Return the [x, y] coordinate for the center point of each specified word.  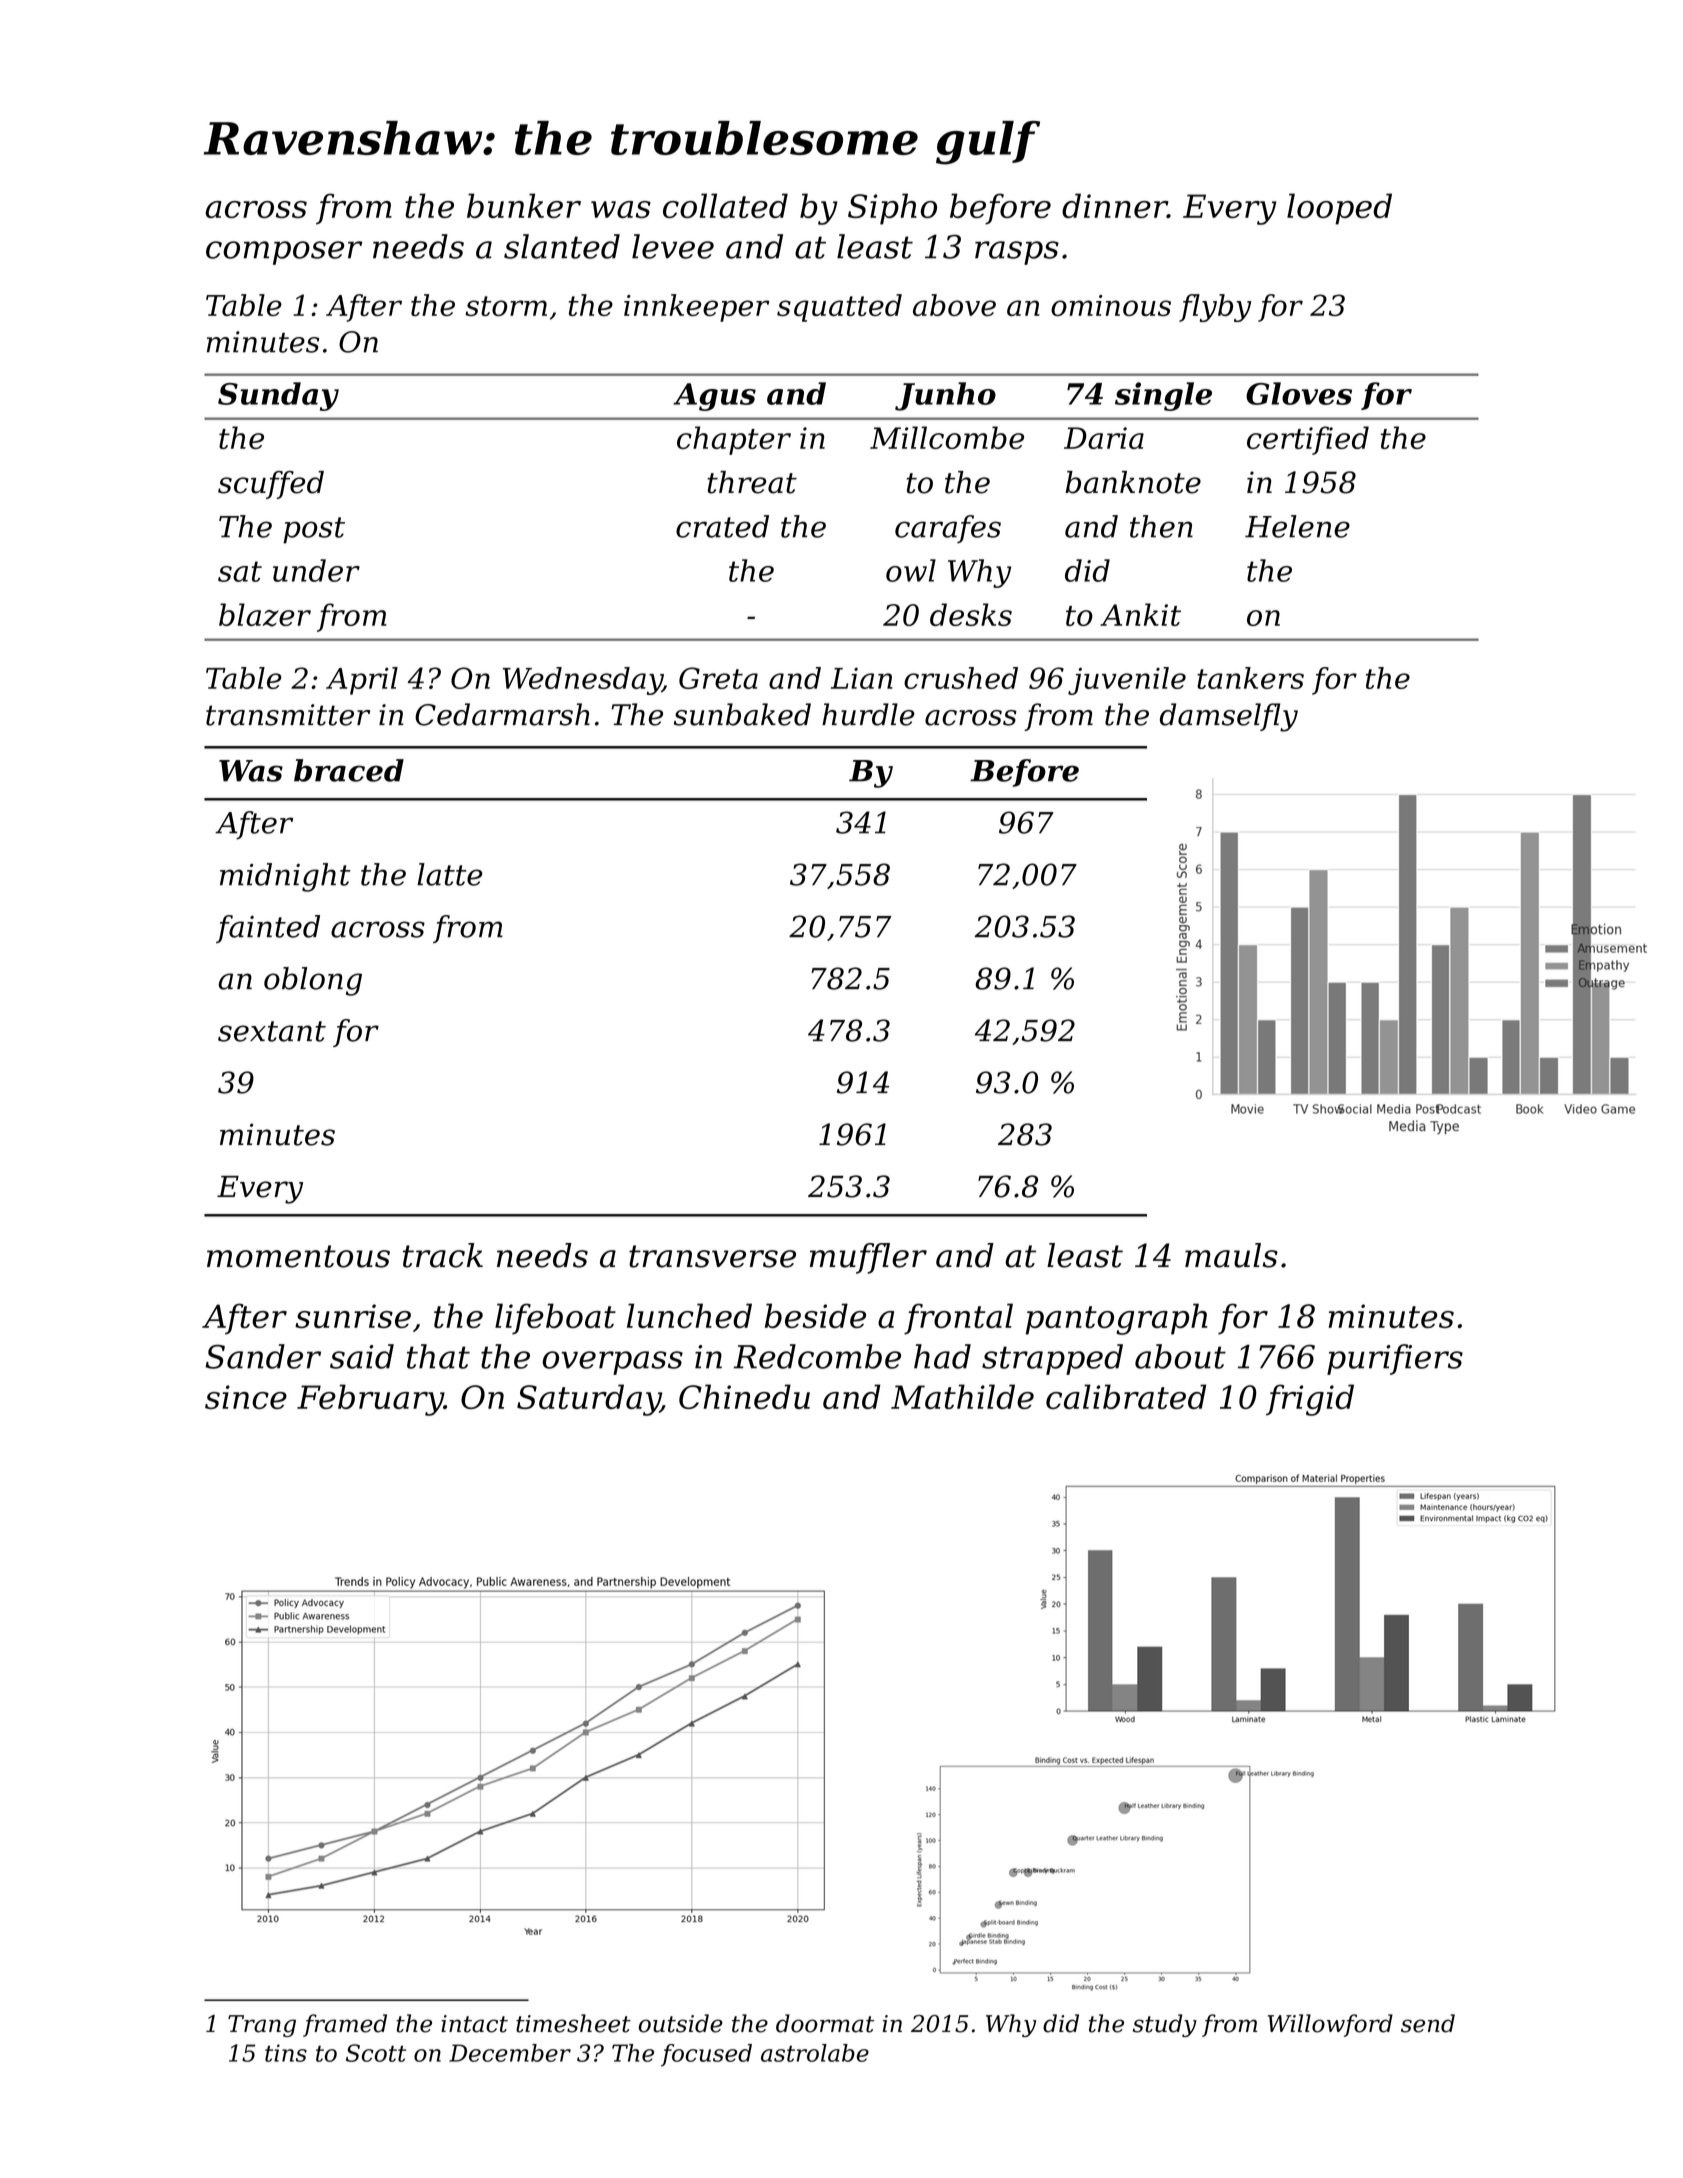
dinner [1114, 205]
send [1428, 2023]
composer [284, 253]
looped [1339, 209]
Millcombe [947, 437]
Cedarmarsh [502, 714]
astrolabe [815, 2053]
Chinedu [744, 1396]
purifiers [1395, 1359]
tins [286, 2053]
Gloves [1299, 393]
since [246, 1397]
